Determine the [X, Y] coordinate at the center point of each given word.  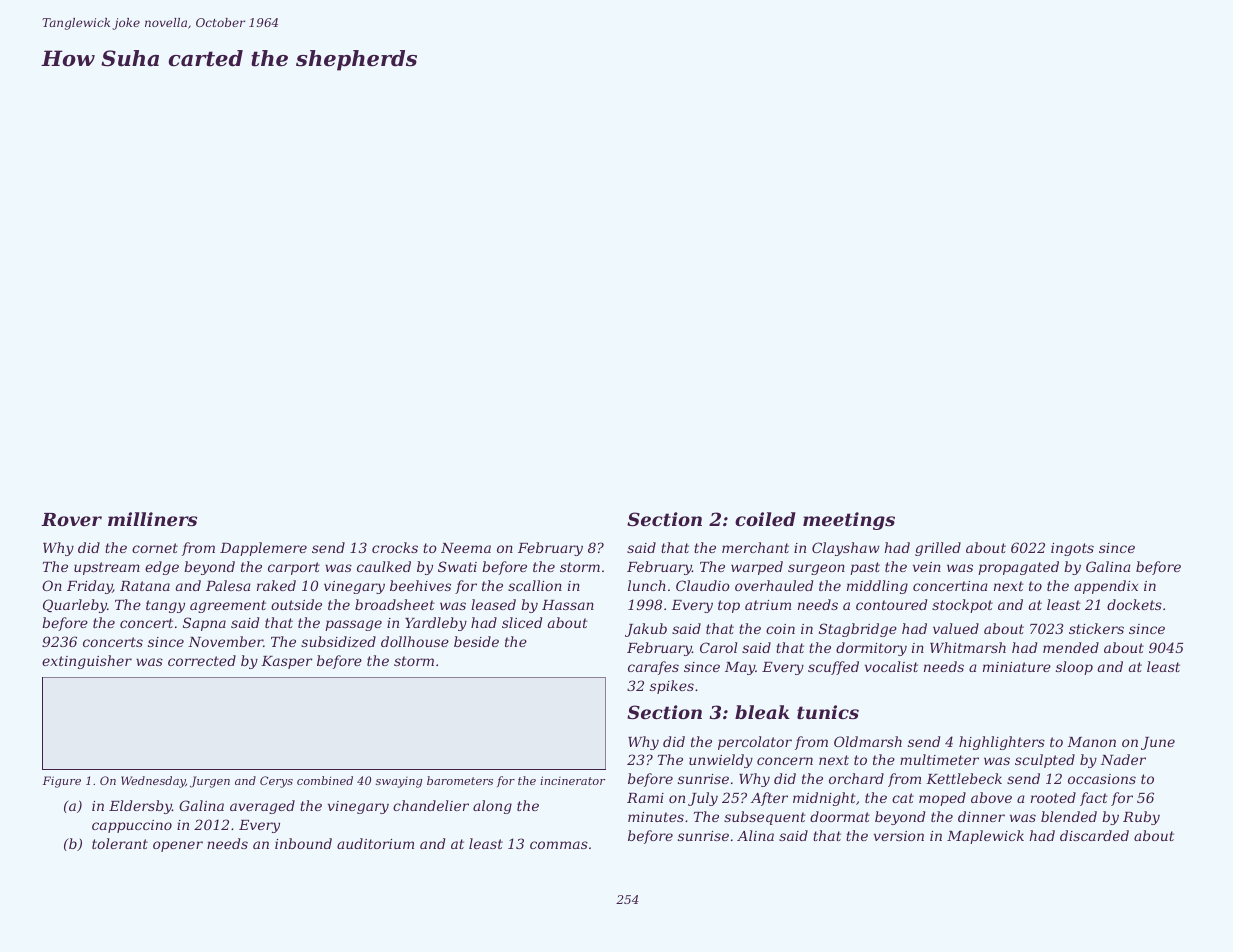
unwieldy [721, 761]
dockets [1134, 604]
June [1158, 743]
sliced [522, 622]
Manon [1091, 742]
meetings [849, 521]
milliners [152, 519]
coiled [765, 519]
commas [559, 845]
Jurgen [210, 782]
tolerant [120, 843]
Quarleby [75, 606]
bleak [762, 712]
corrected [202, 660]
